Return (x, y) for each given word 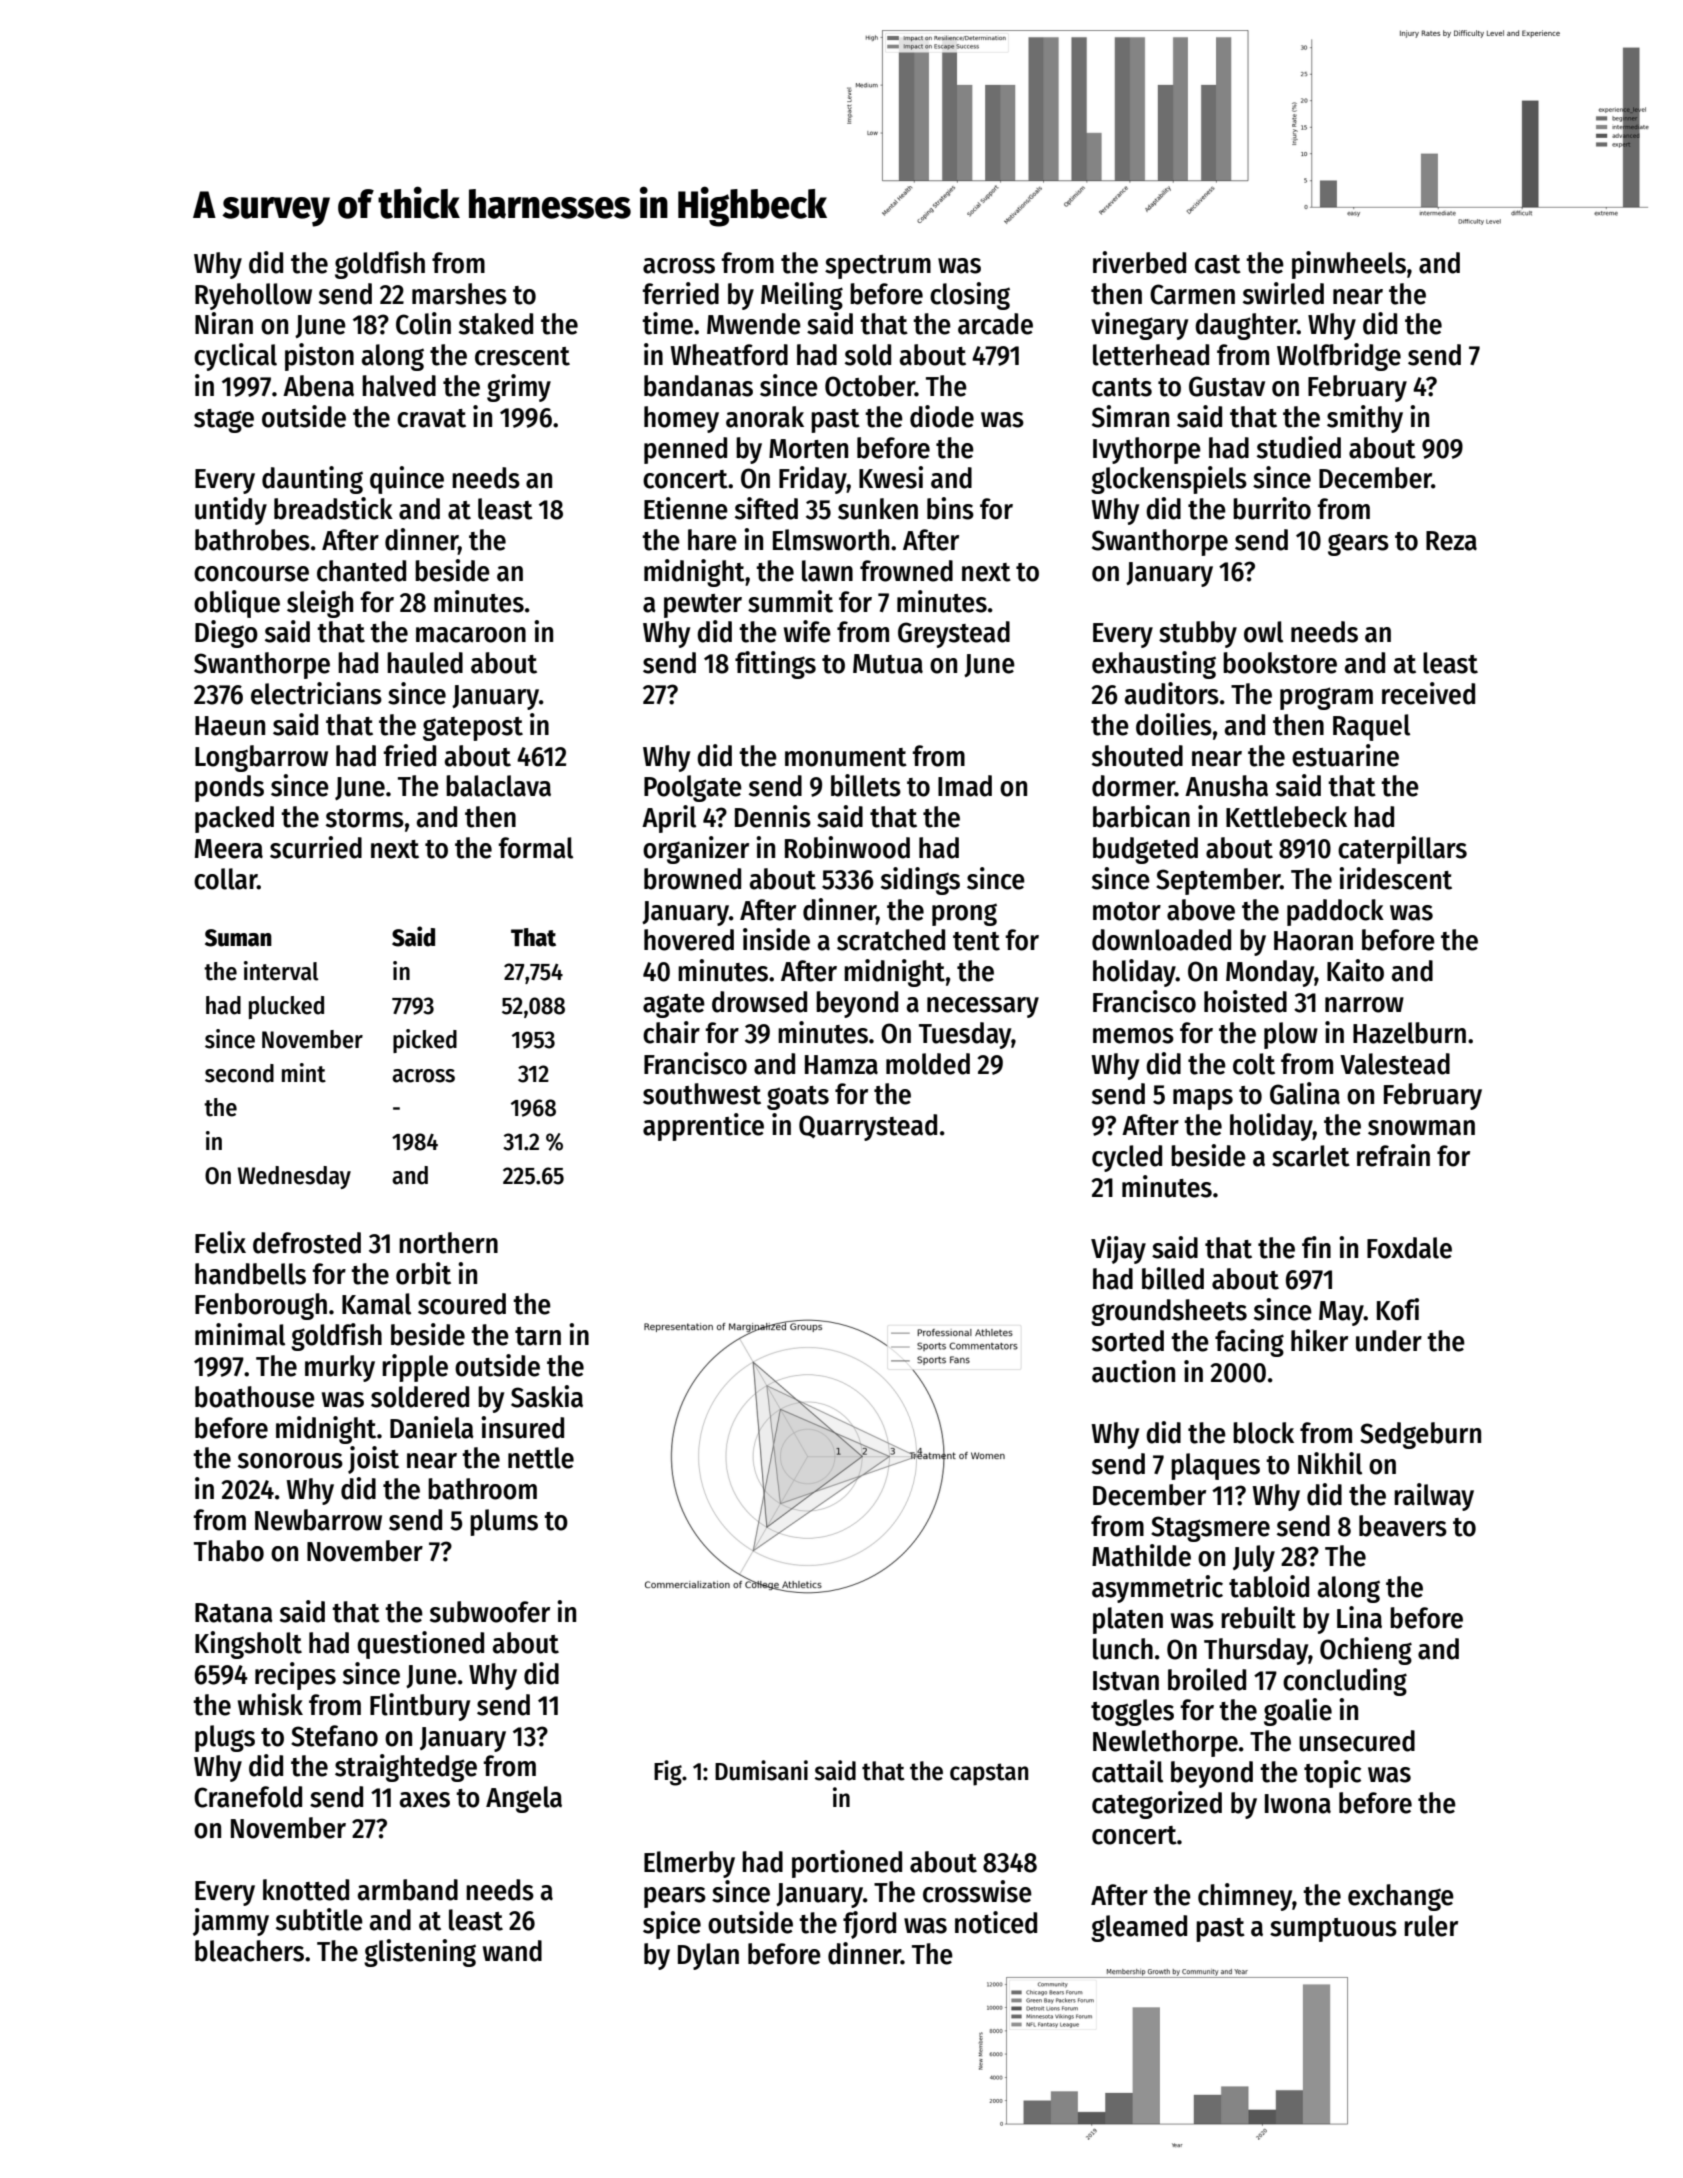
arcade (995, 324)
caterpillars (1402, 850)
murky (340, 1368)
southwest (702, 1094)
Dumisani (761, 1770)
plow (1291, 1035)
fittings (775, 665)
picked (425, 1041)
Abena (318, 386)
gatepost (473, 729)
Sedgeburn (1420, 1435)
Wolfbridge (1339, 357)
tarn (538, 1336)
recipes (295, 1676)
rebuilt (1258, 1617)
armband (408, 1890)
